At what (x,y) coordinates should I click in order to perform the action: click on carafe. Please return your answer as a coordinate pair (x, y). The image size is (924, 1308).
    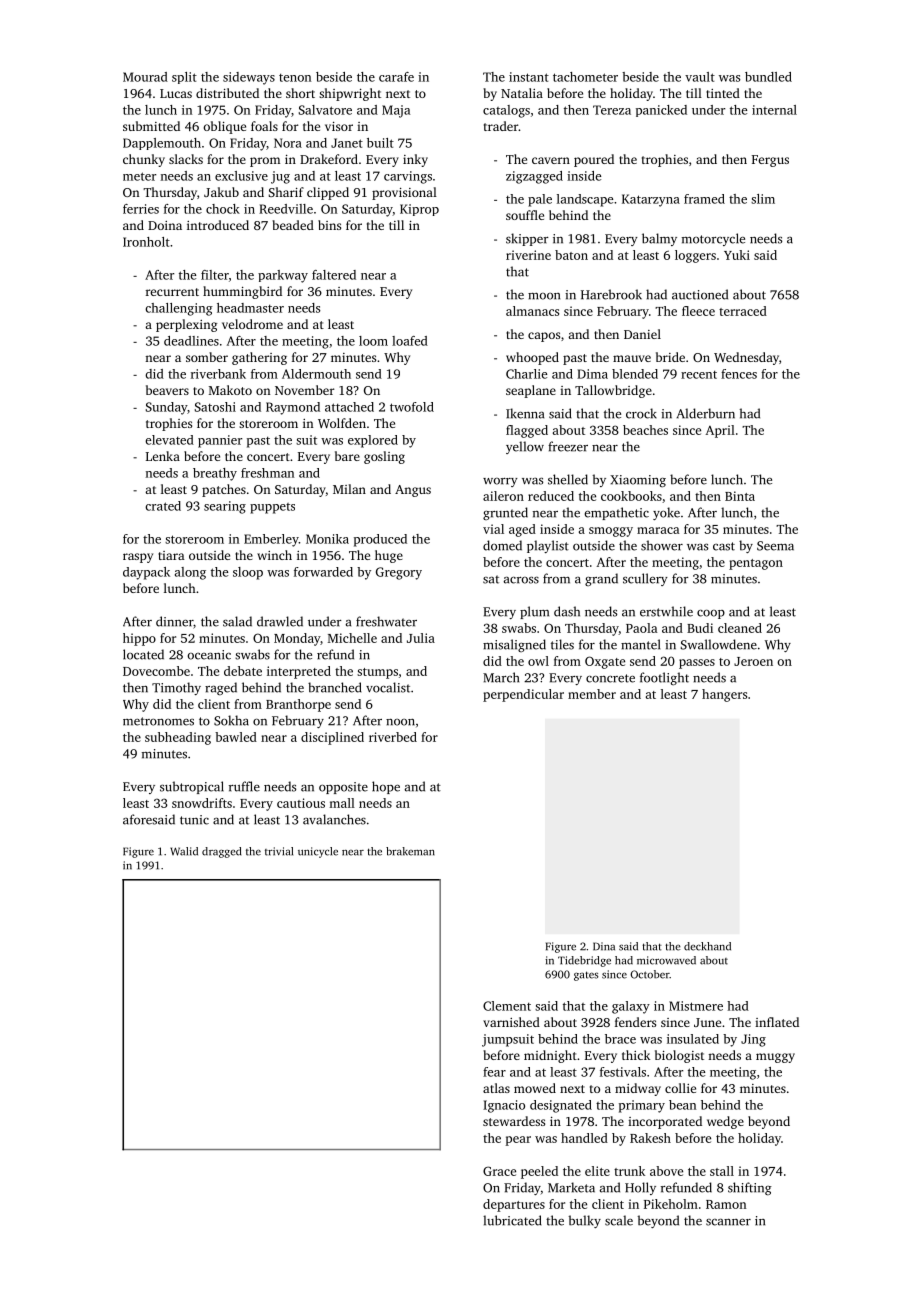
    Looking at the image, I should click on (396, 77).
